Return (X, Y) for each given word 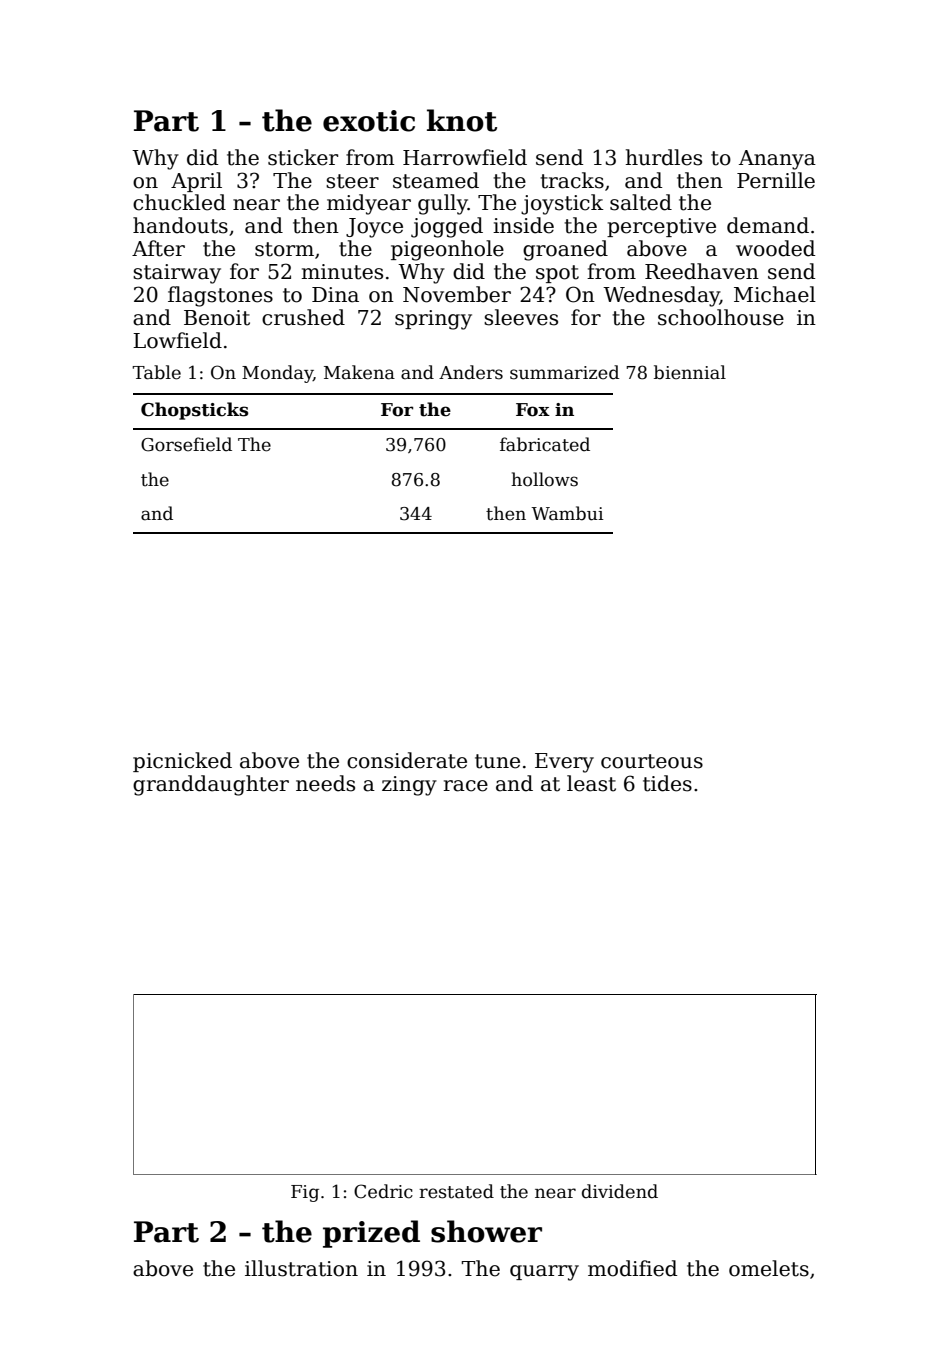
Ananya (777, 160)
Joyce (374, 228)
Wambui (567, 513)
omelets (769, 1268)
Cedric (383, 1191)
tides (667, 783)
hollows (544, 479)
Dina (335, 295)
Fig (305, 1193)
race (466, 786)
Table (156, 372)
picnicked (182, 762)
